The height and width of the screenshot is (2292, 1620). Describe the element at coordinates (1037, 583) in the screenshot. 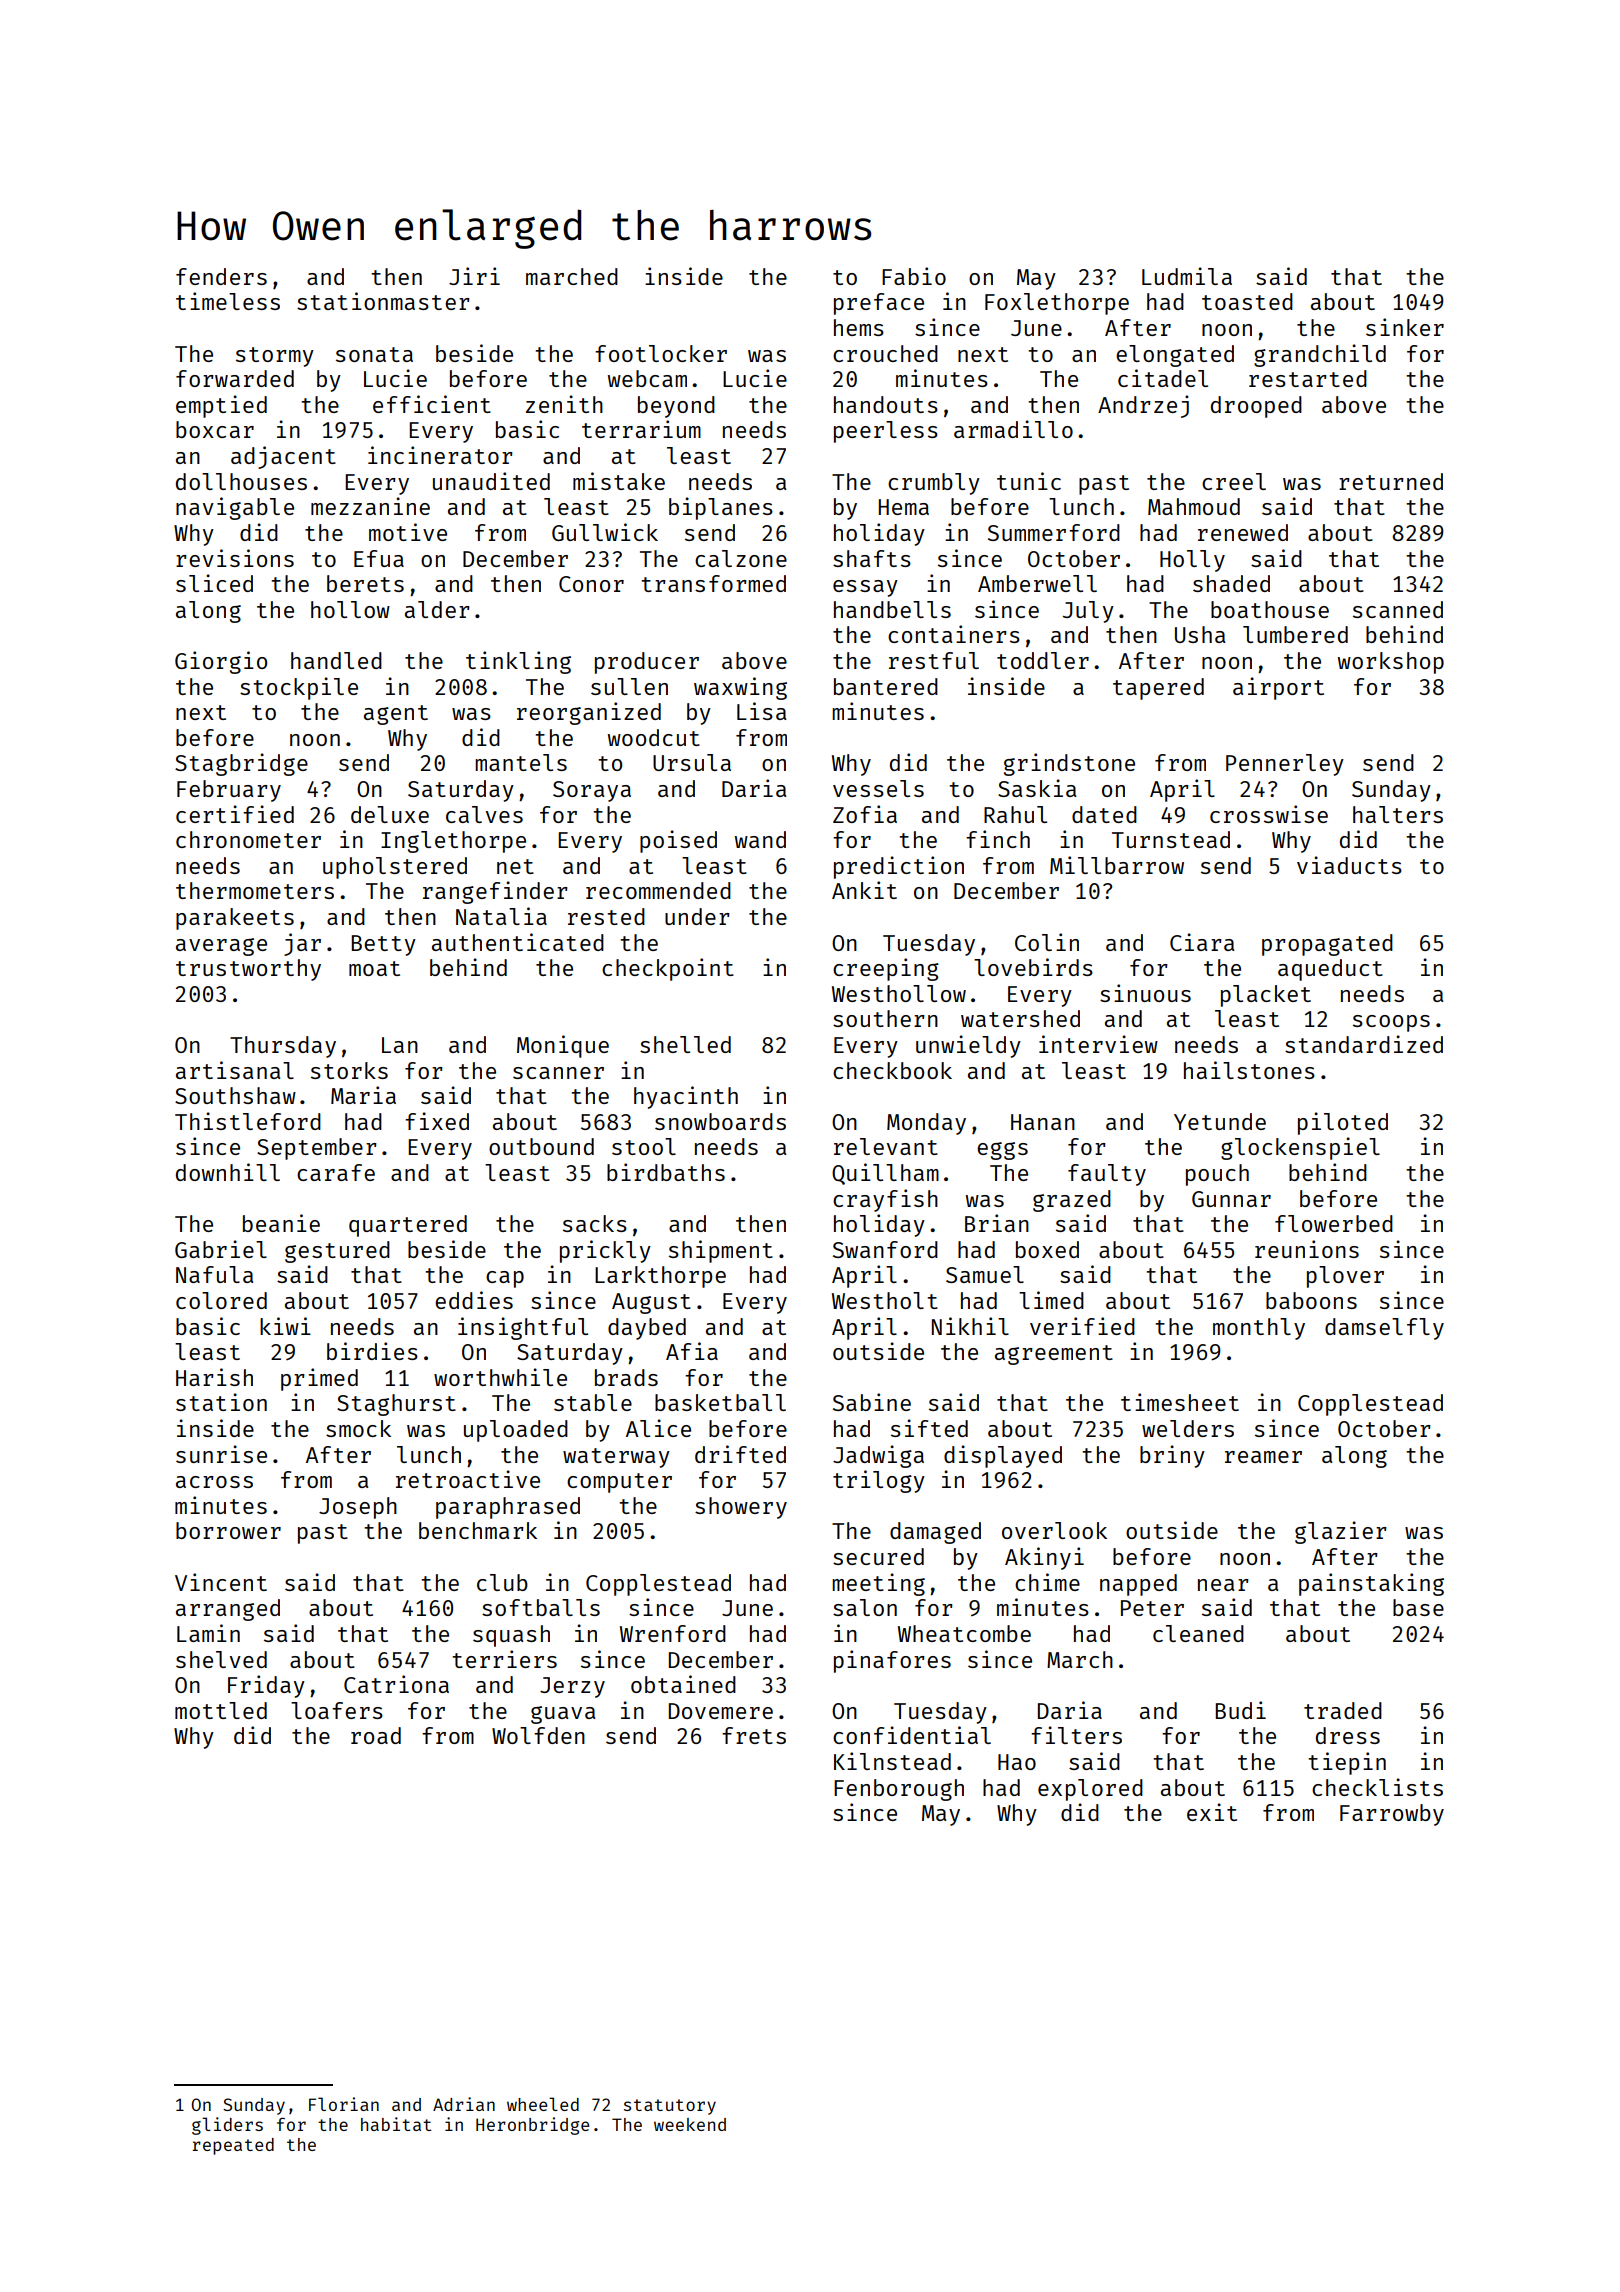

I see `Amberwell` at that location.
